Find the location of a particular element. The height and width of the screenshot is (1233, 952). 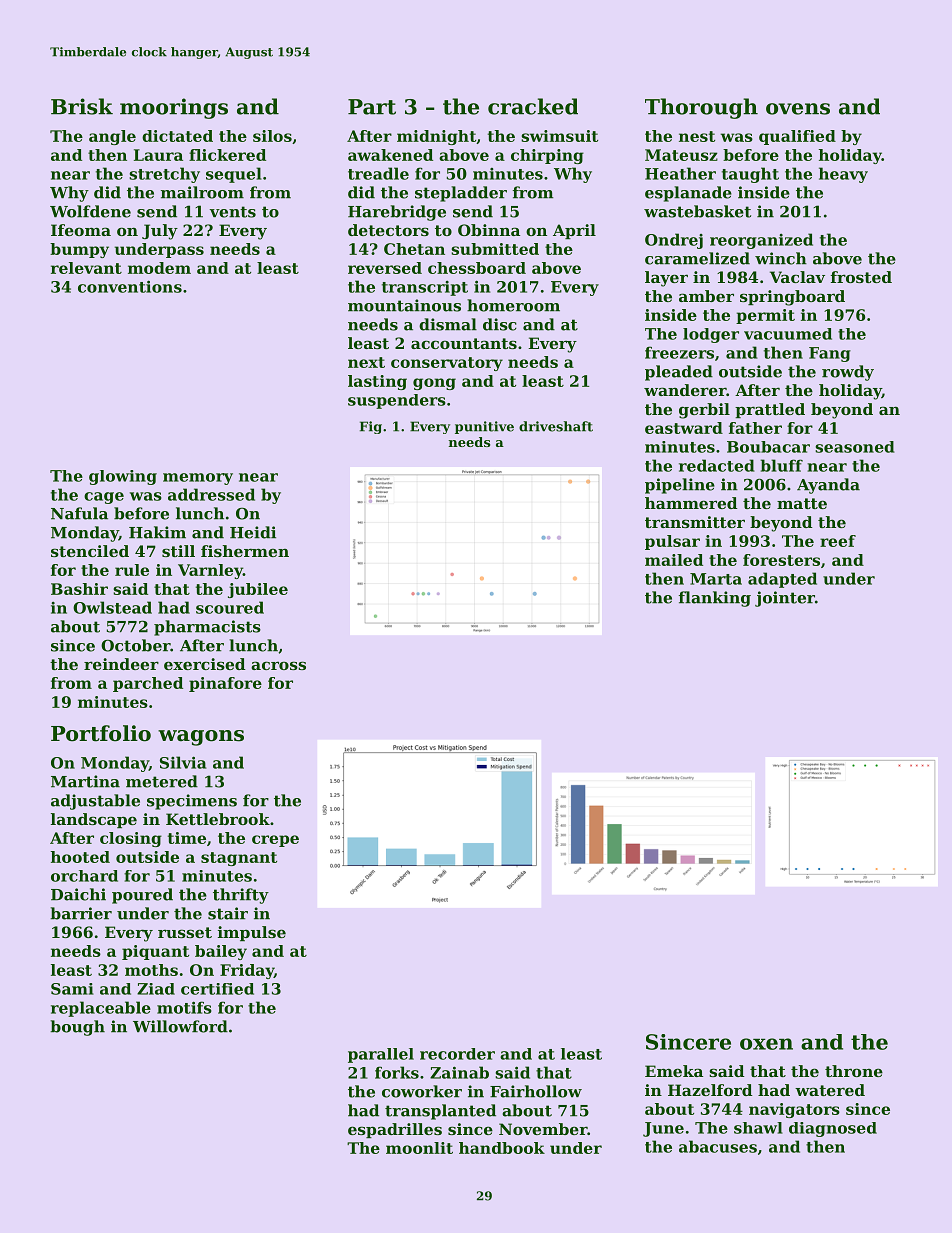

permit is located at coordinates (765, 316).
